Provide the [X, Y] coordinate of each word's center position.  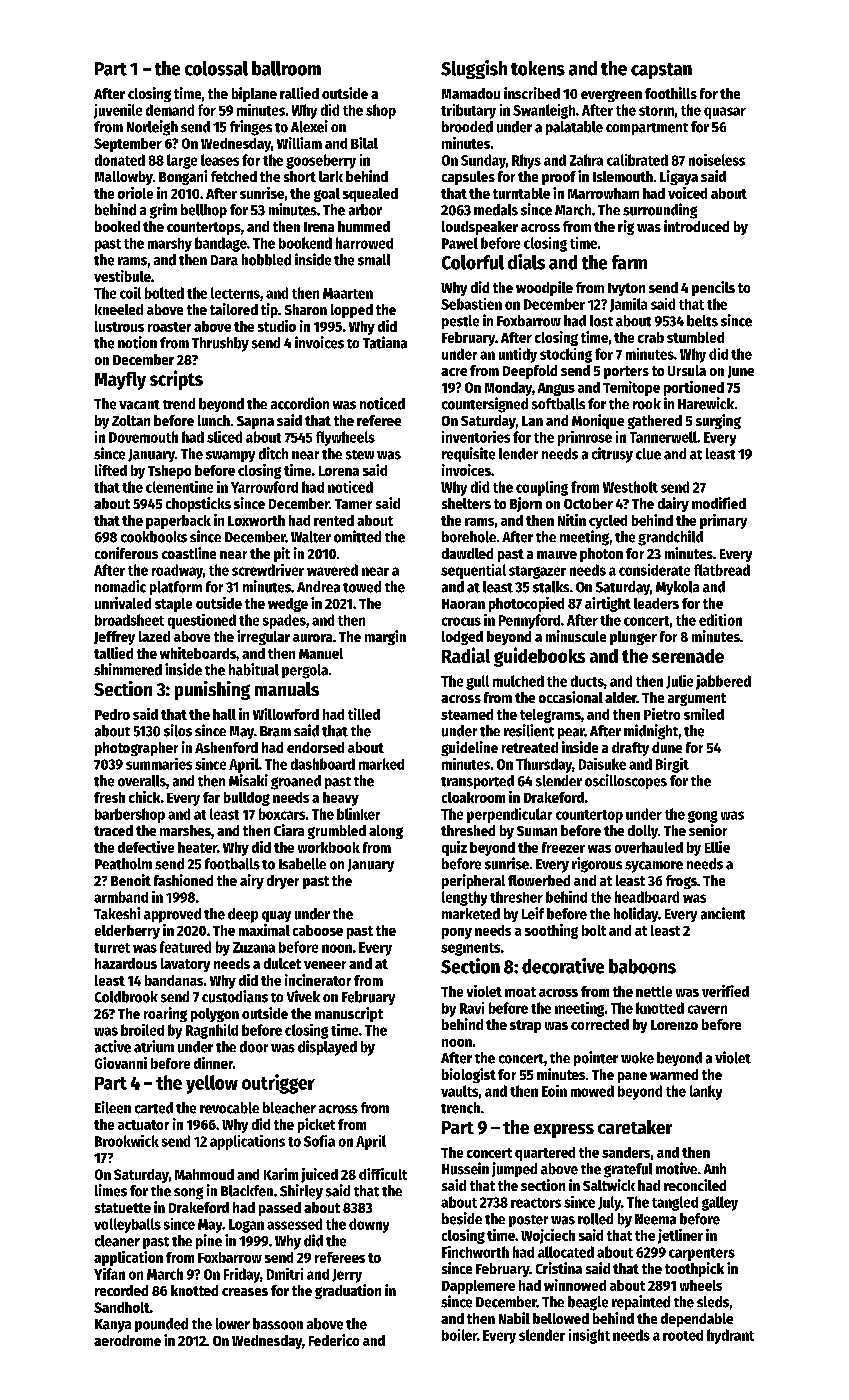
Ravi [472, 1008]
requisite [468, 454]
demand [170, 110]
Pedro [112, 714]
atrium [154, 1046]
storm [656, 111]
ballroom [286, 68]
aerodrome [127, 1340]
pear [571, 733]
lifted [111, 470]
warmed [674, 1074]
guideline [469, 748]
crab [651, 337]
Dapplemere [478, 1287]
